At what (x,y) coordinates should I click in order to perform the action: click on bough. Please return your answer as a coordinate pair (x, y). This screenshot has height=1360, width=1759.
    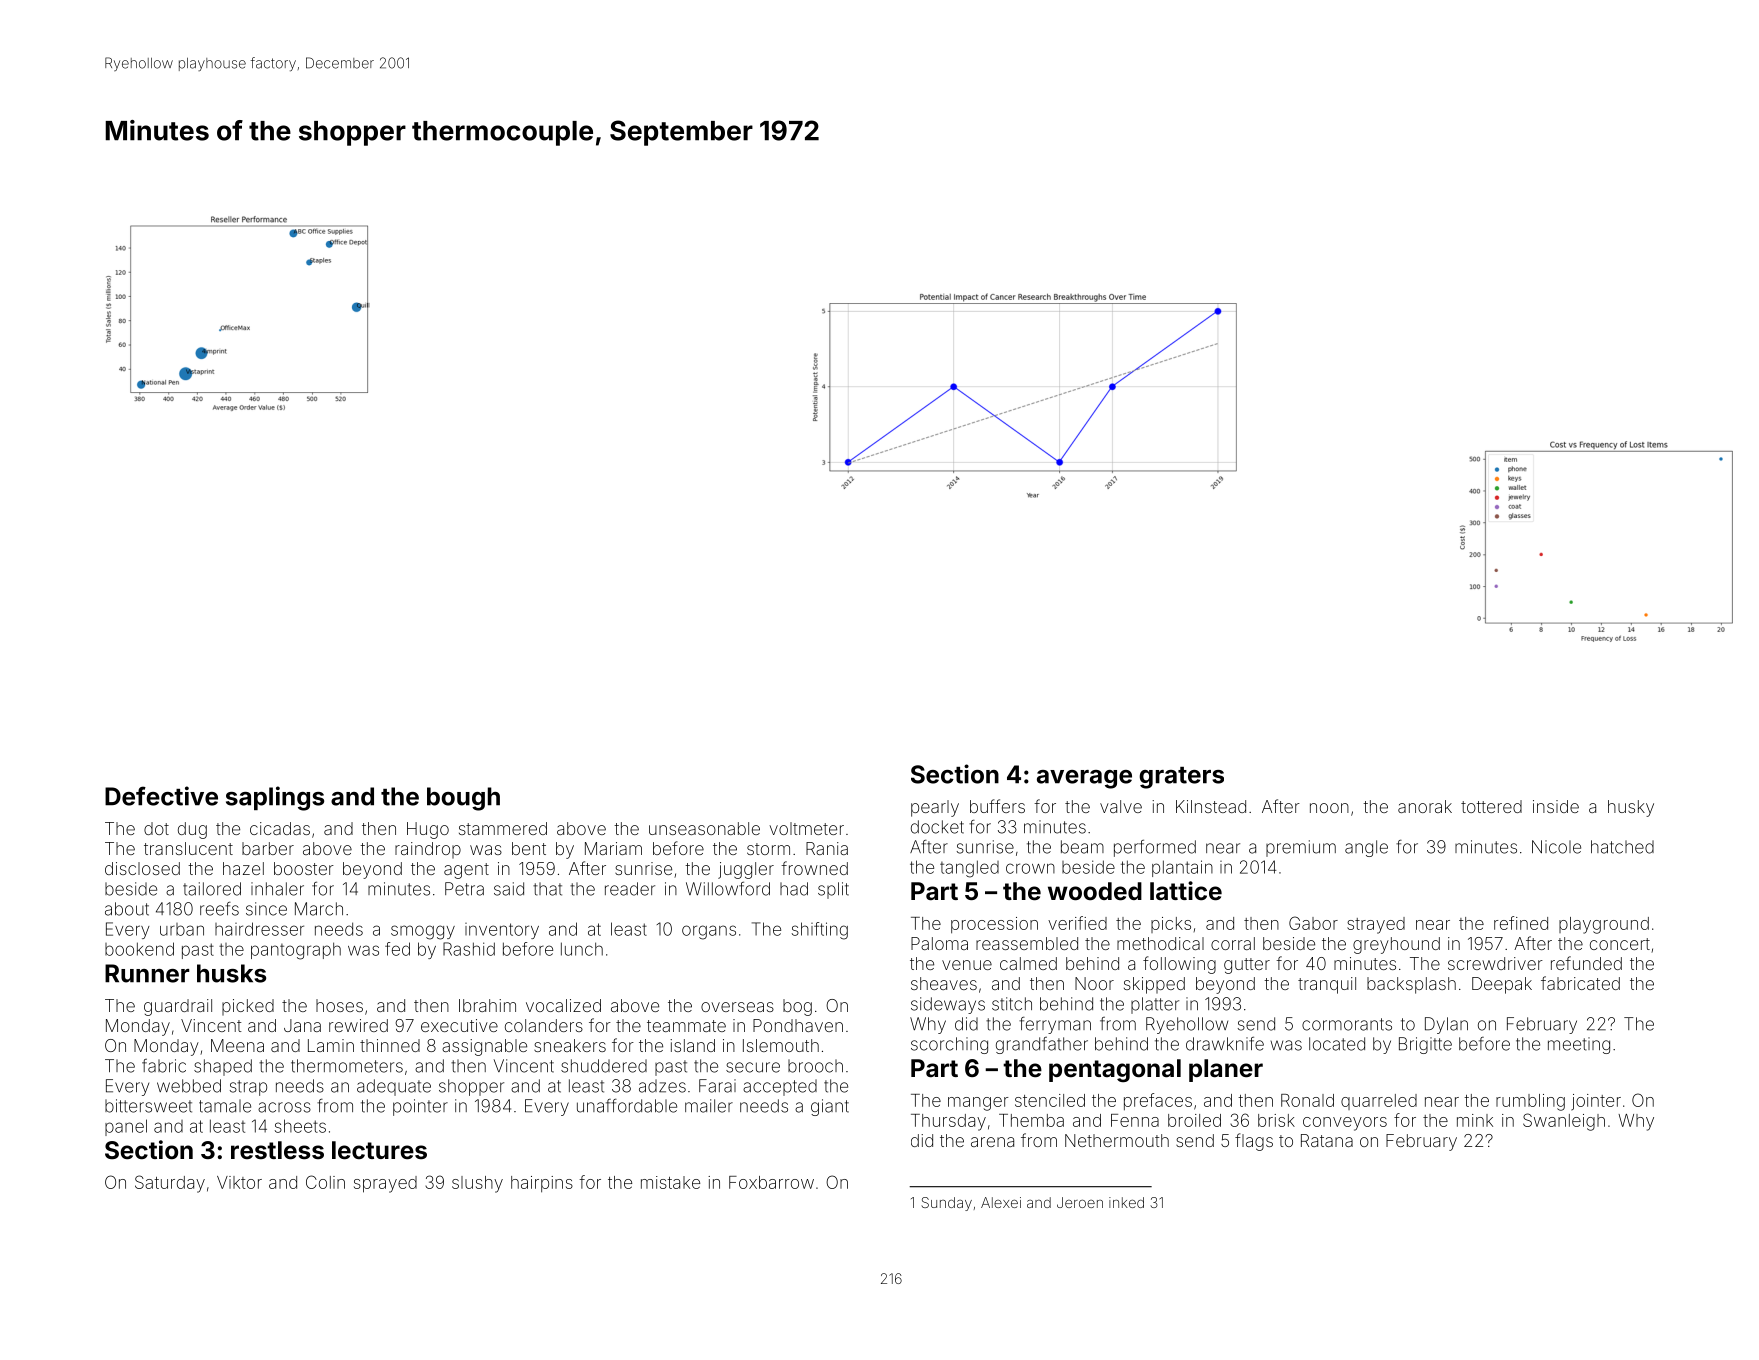
    Looking at the image, I should click on (463, 799).
